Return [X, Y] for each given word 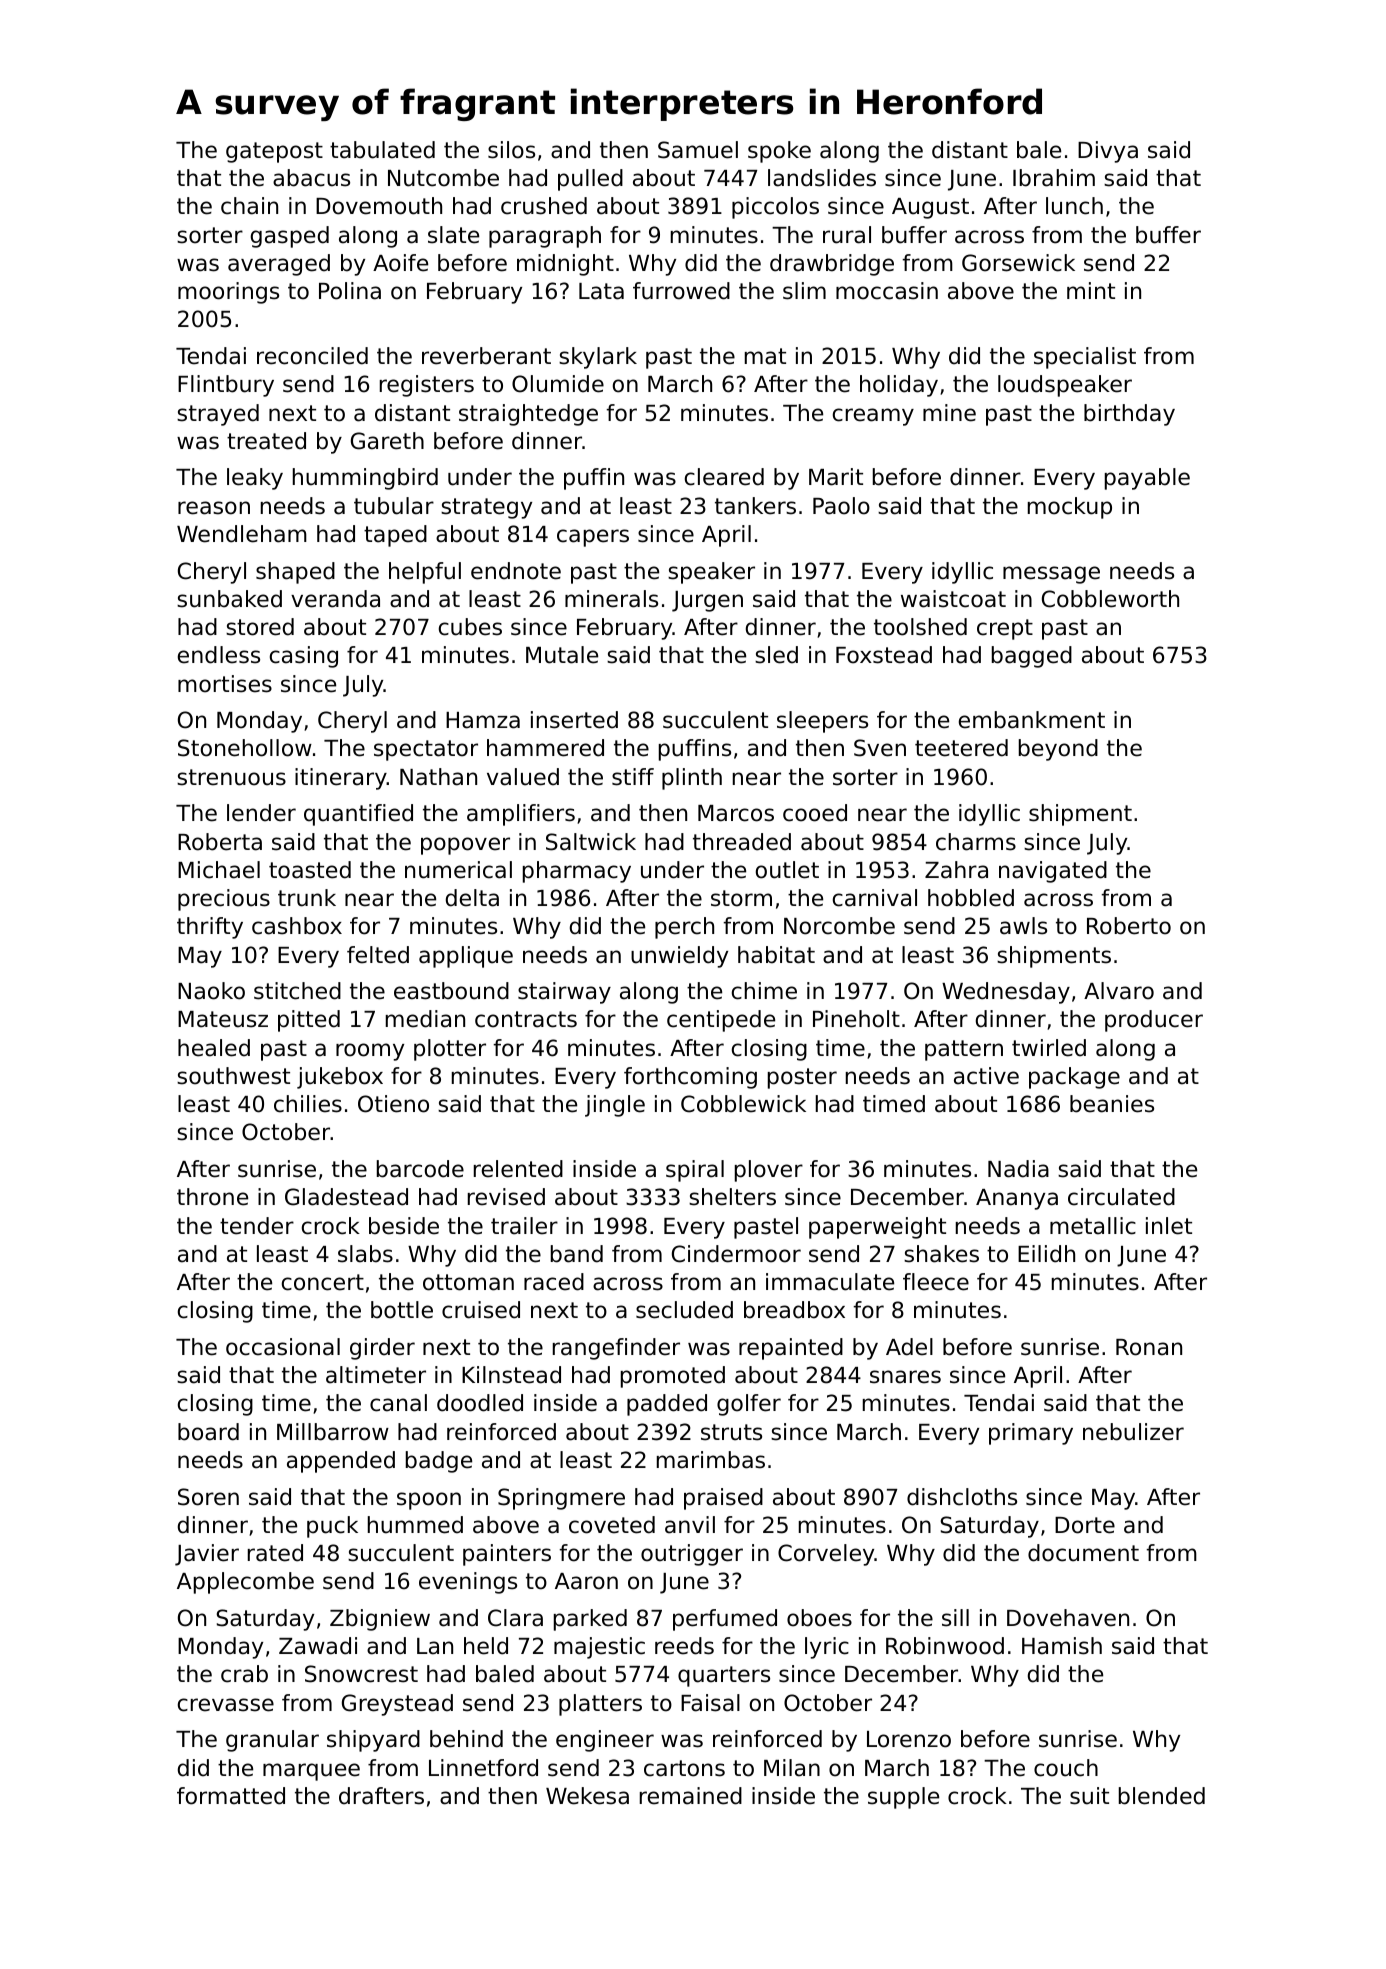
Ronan [1149, 1347]
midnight [565, 265]
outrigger [692, 1555]
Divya [1108, 152]
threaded [742, 842]
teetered [961, 748]
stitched [297, 991]
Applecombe [245, 1583]
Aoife [400, 263]
